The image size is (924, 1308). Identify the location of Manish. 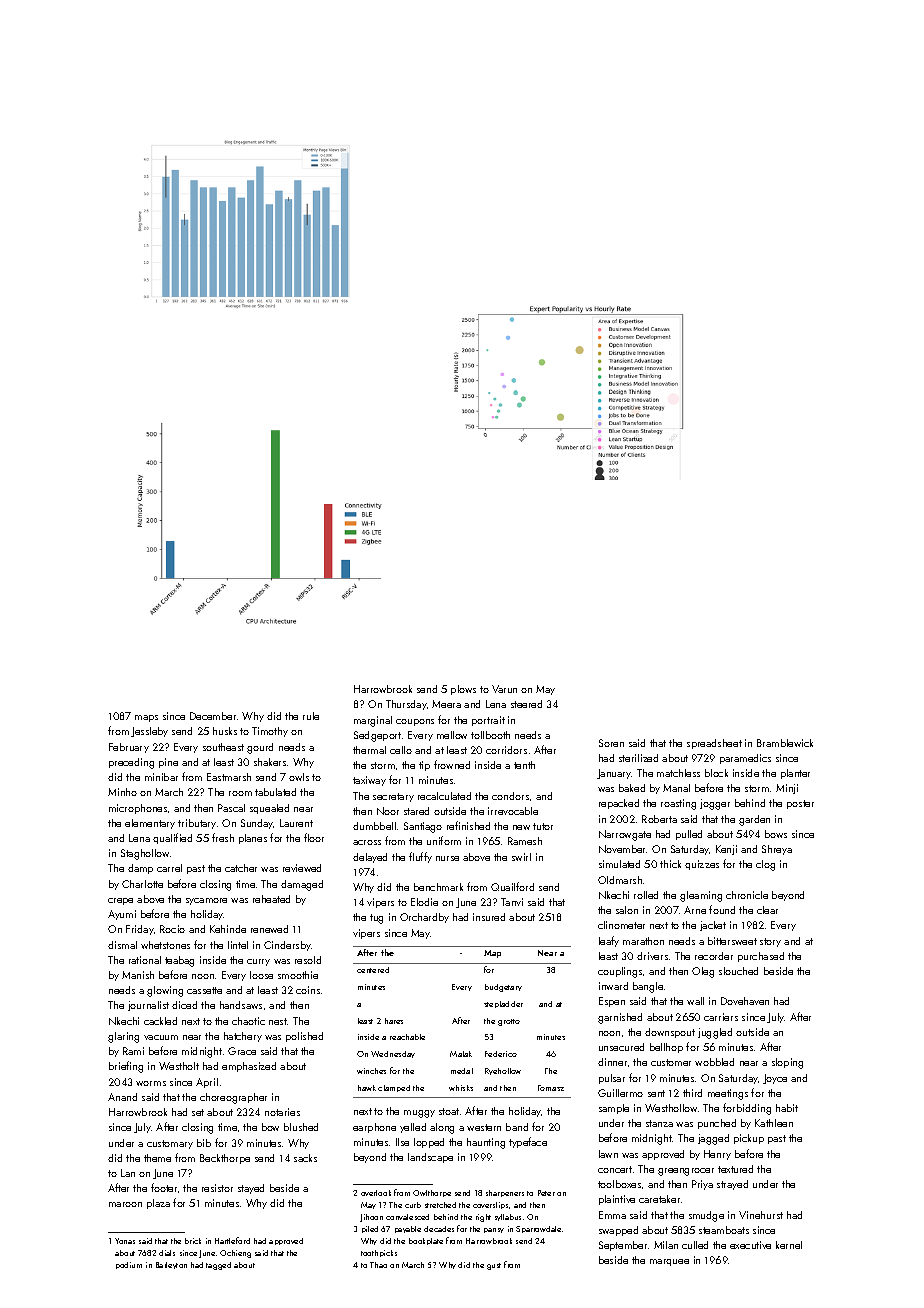
(138, 975).
